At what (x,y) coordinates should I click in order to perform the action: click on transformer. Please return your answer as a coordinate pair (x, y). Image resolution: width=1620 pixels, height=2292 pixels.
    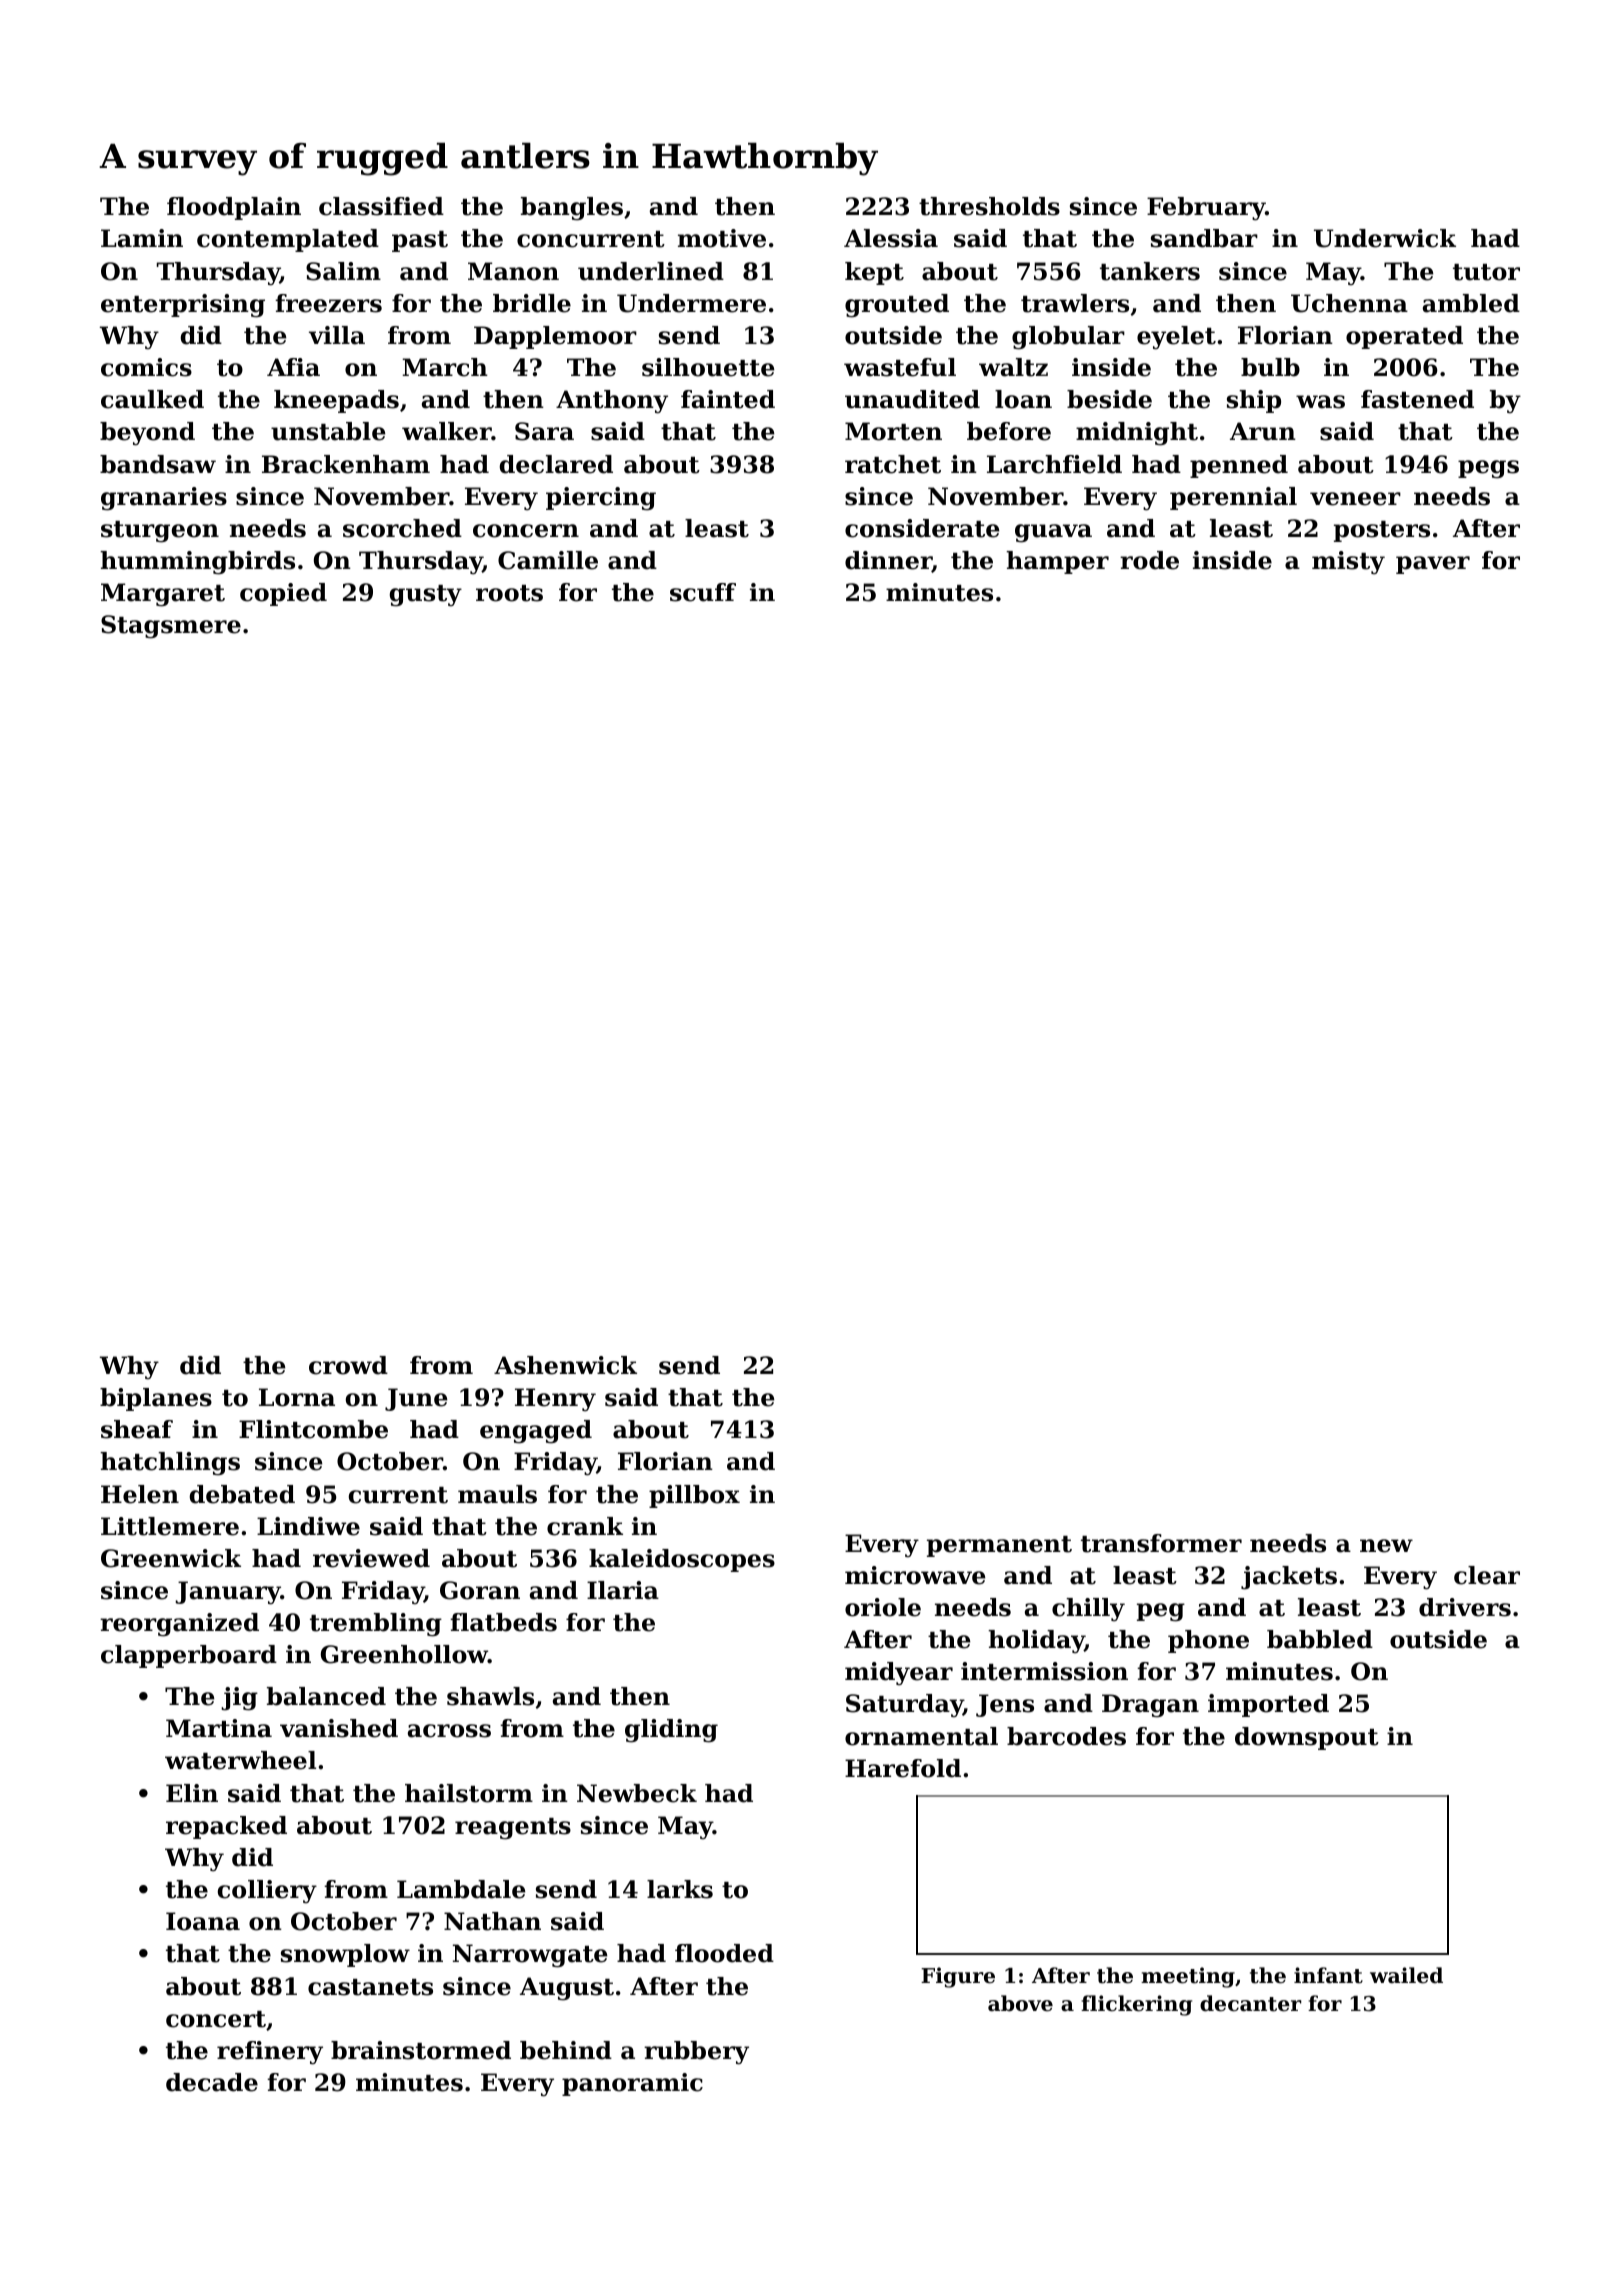
    Looking at the image, I should click on (1161, 1543).
